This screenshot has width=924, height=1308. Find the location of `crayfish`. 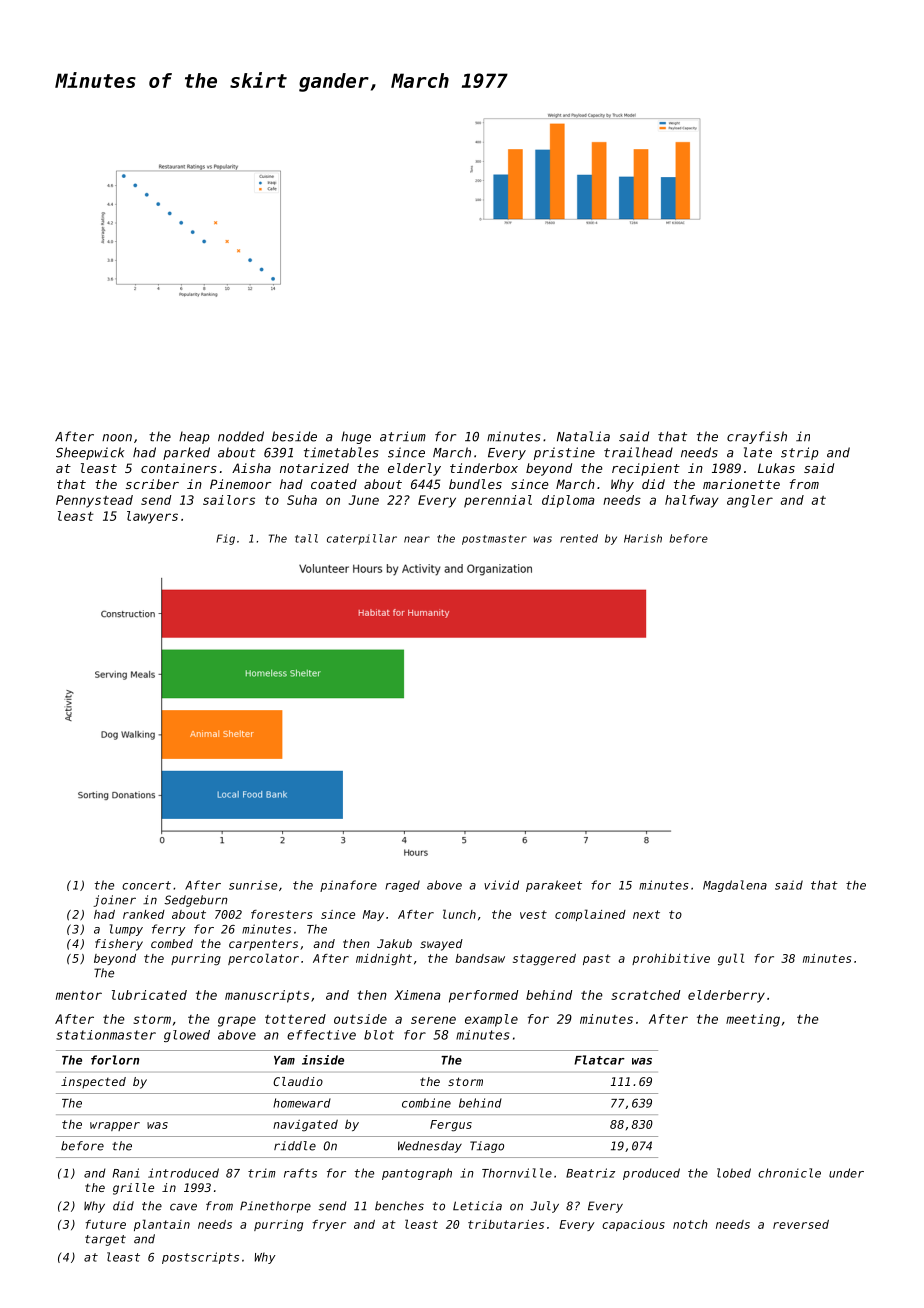

crayfish is located at coordinates (757, 437).
